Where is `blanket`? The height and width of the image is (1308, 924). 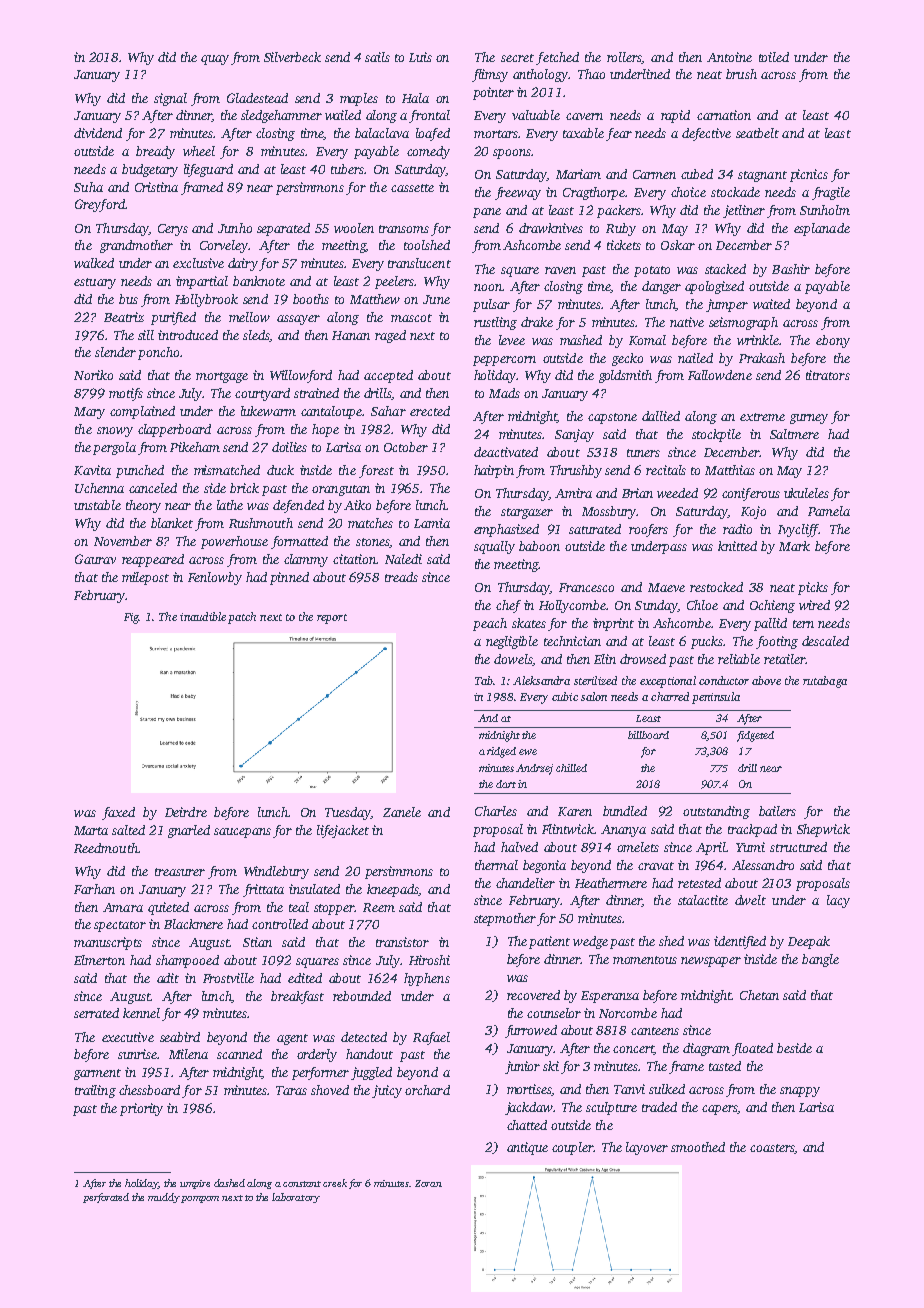 blanket is located at coordinates (172, 523).
